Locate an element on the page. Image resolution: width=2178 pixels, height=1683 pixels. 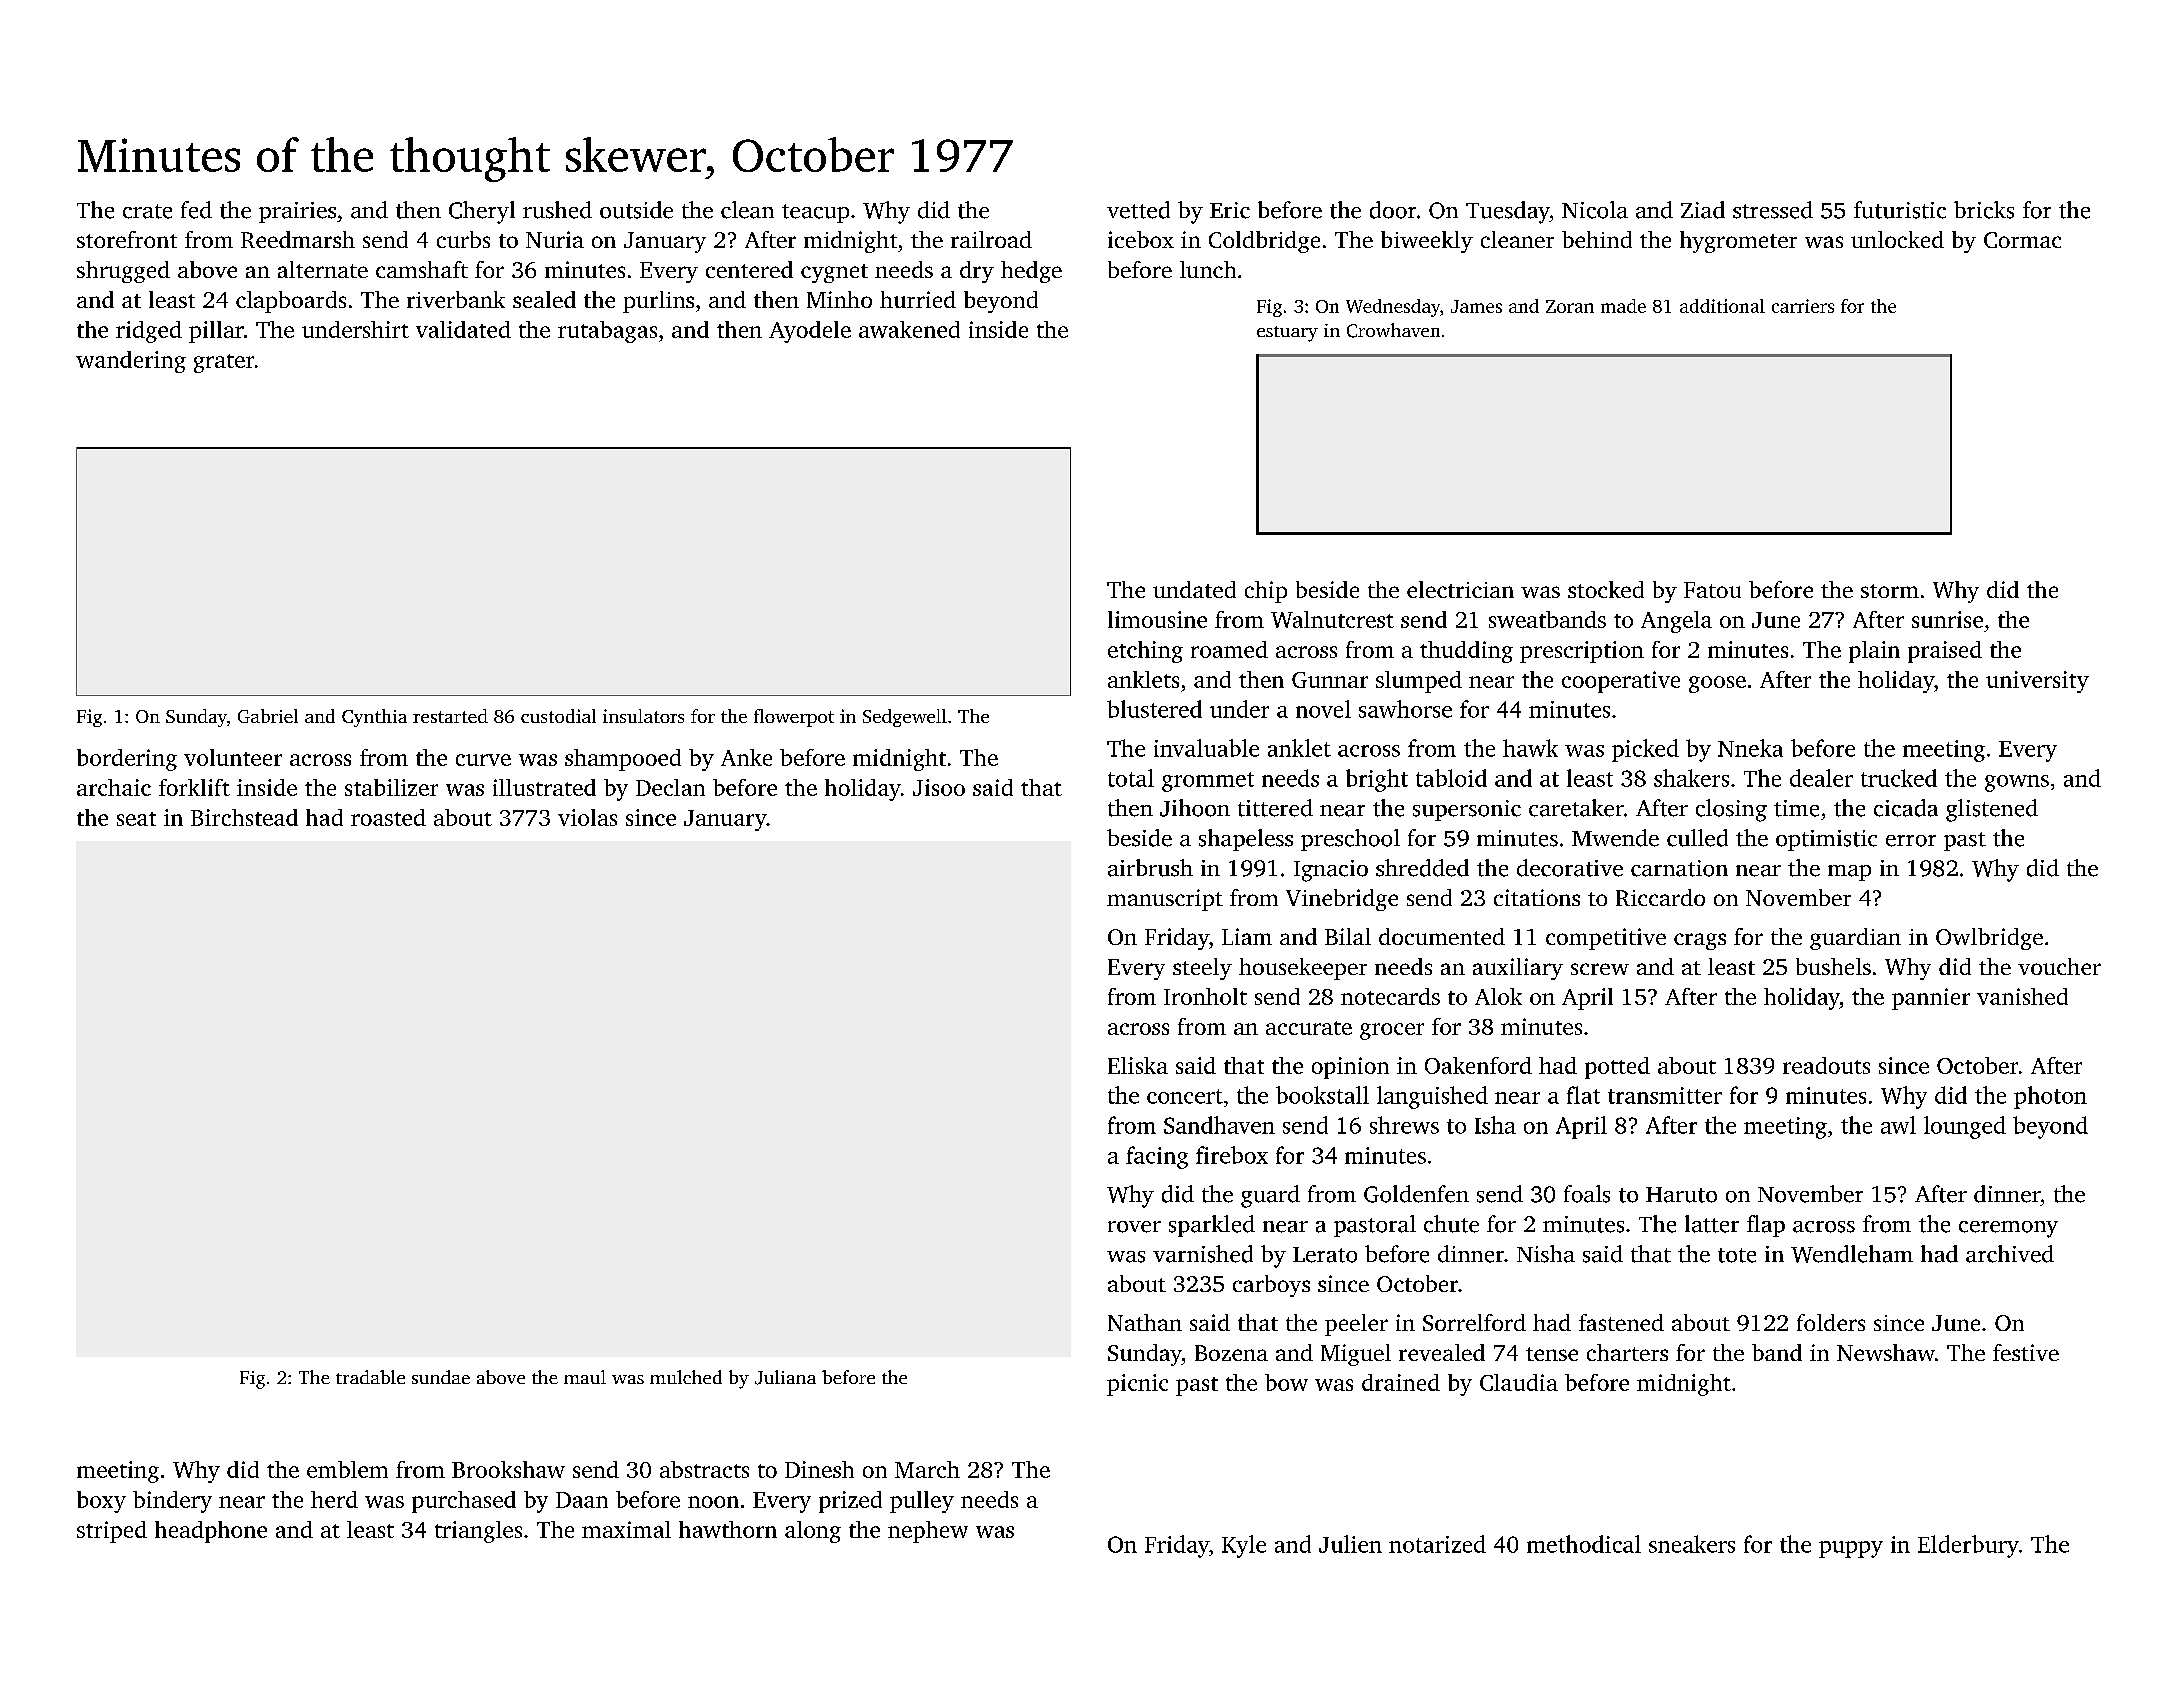
facing is located at coordinates (1157, 1157).
